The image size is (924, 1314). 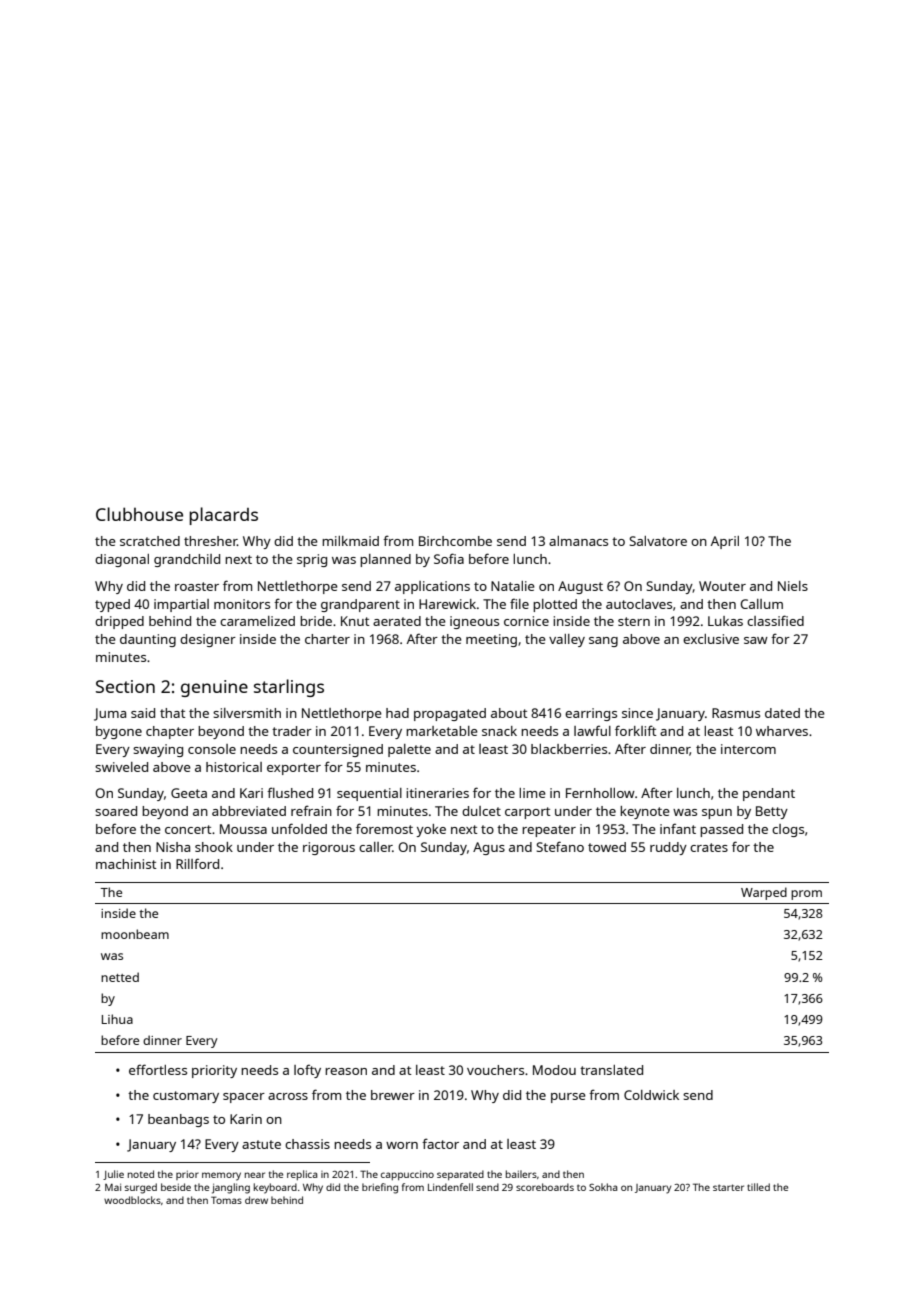 What do you see at coordinates (139, 514) in the page?
I see `Clubhouse` at bounding box center [139, 514].
